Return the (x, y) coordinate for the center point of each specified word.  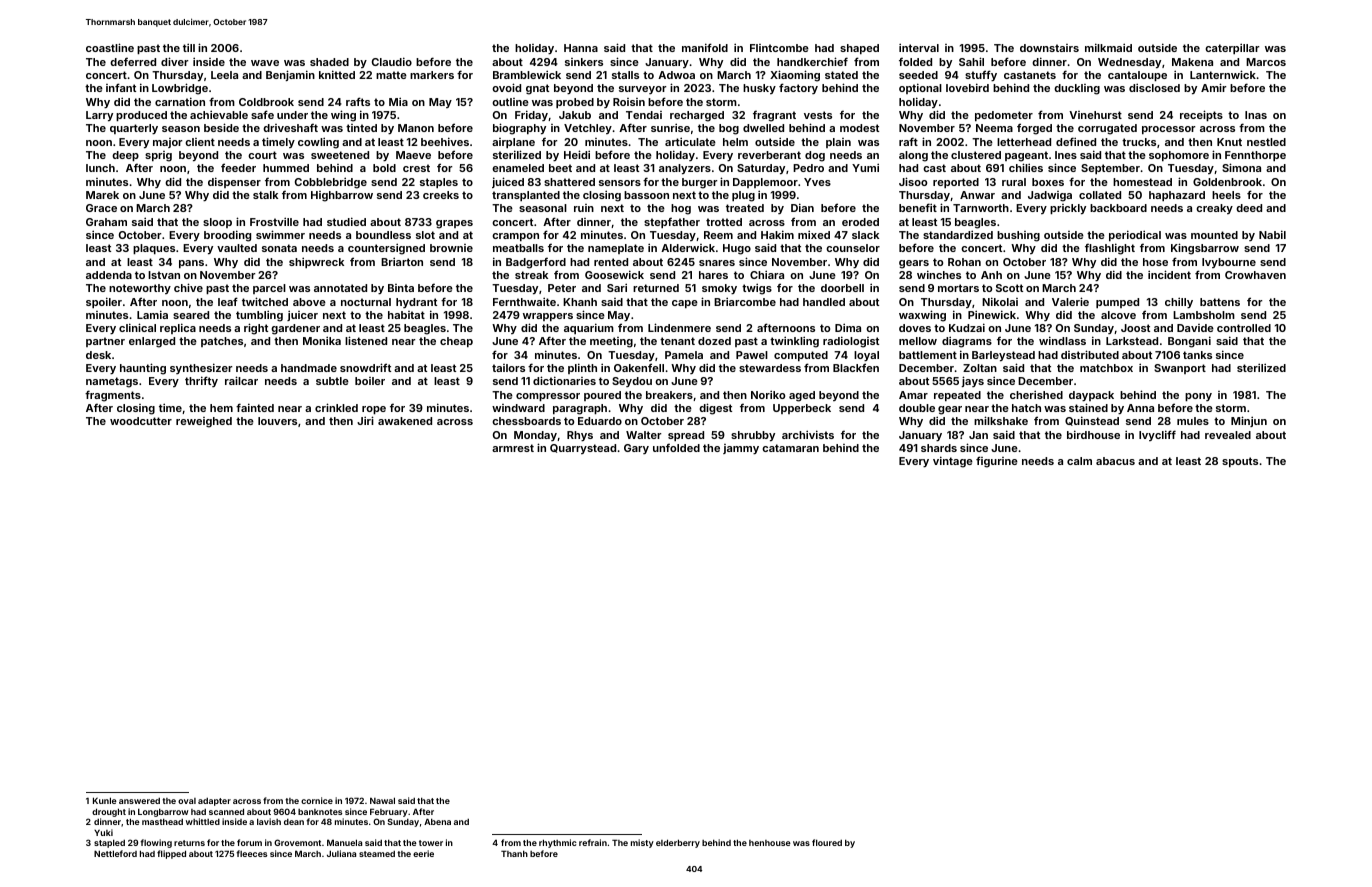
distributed (1090, 354)
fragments (113, 396)
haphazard (1177, 196)
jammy (741, 449)
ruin (584, 208)
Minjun (1249, 421)
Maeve (413, 155)
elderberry (678, 843)
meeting (611, 342)
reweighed (204, 422)
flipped (171, 854)
